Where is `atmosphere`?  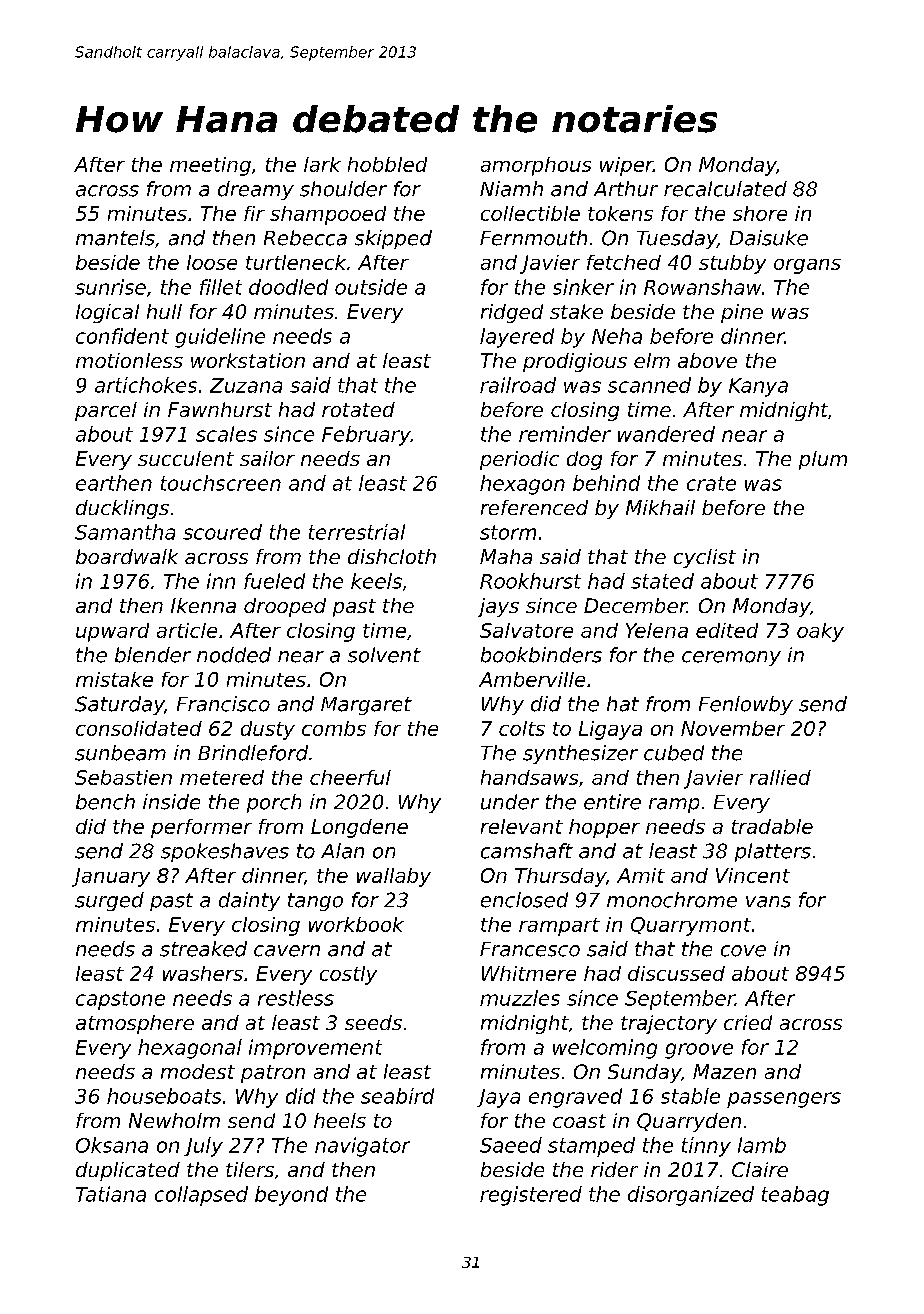 atmosphere is located at coordinates (135, 1024).
